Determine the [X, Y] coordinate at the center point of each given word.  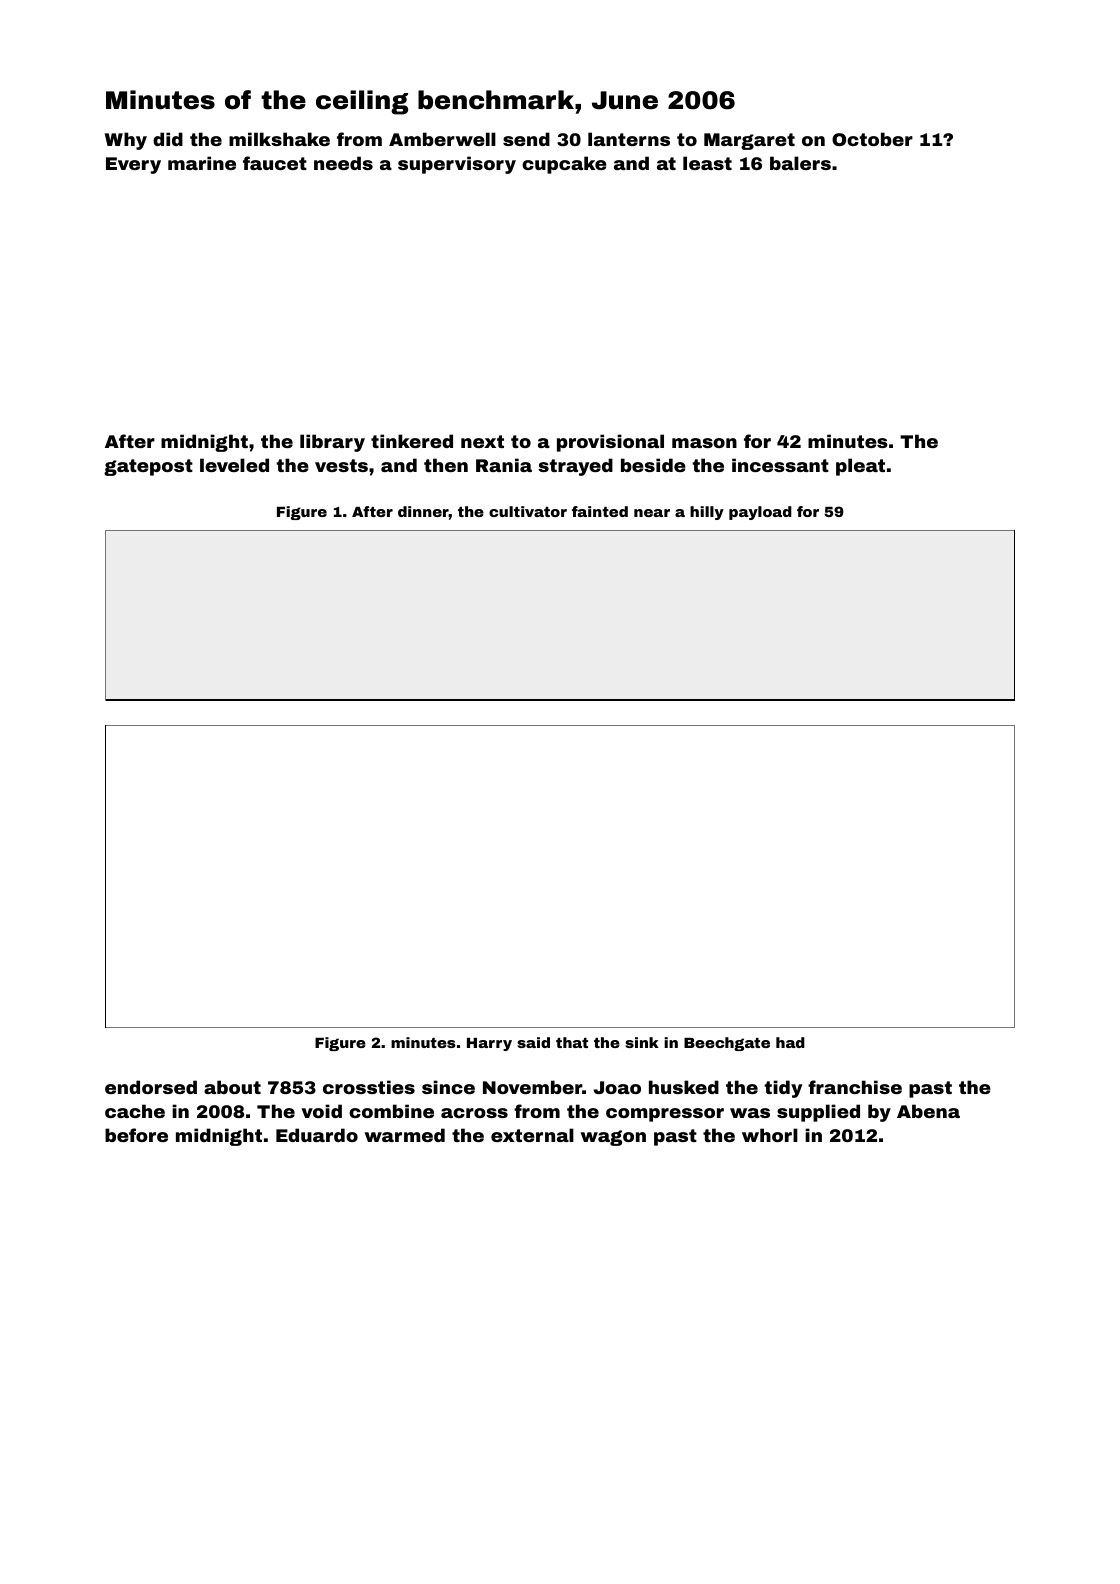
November [532, 1087]
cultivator [528, 511]
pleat [860, 467]
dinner [423, 511]
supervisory [457, 165]
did [168, 139]
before [136, 1135]
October [872, 139]
